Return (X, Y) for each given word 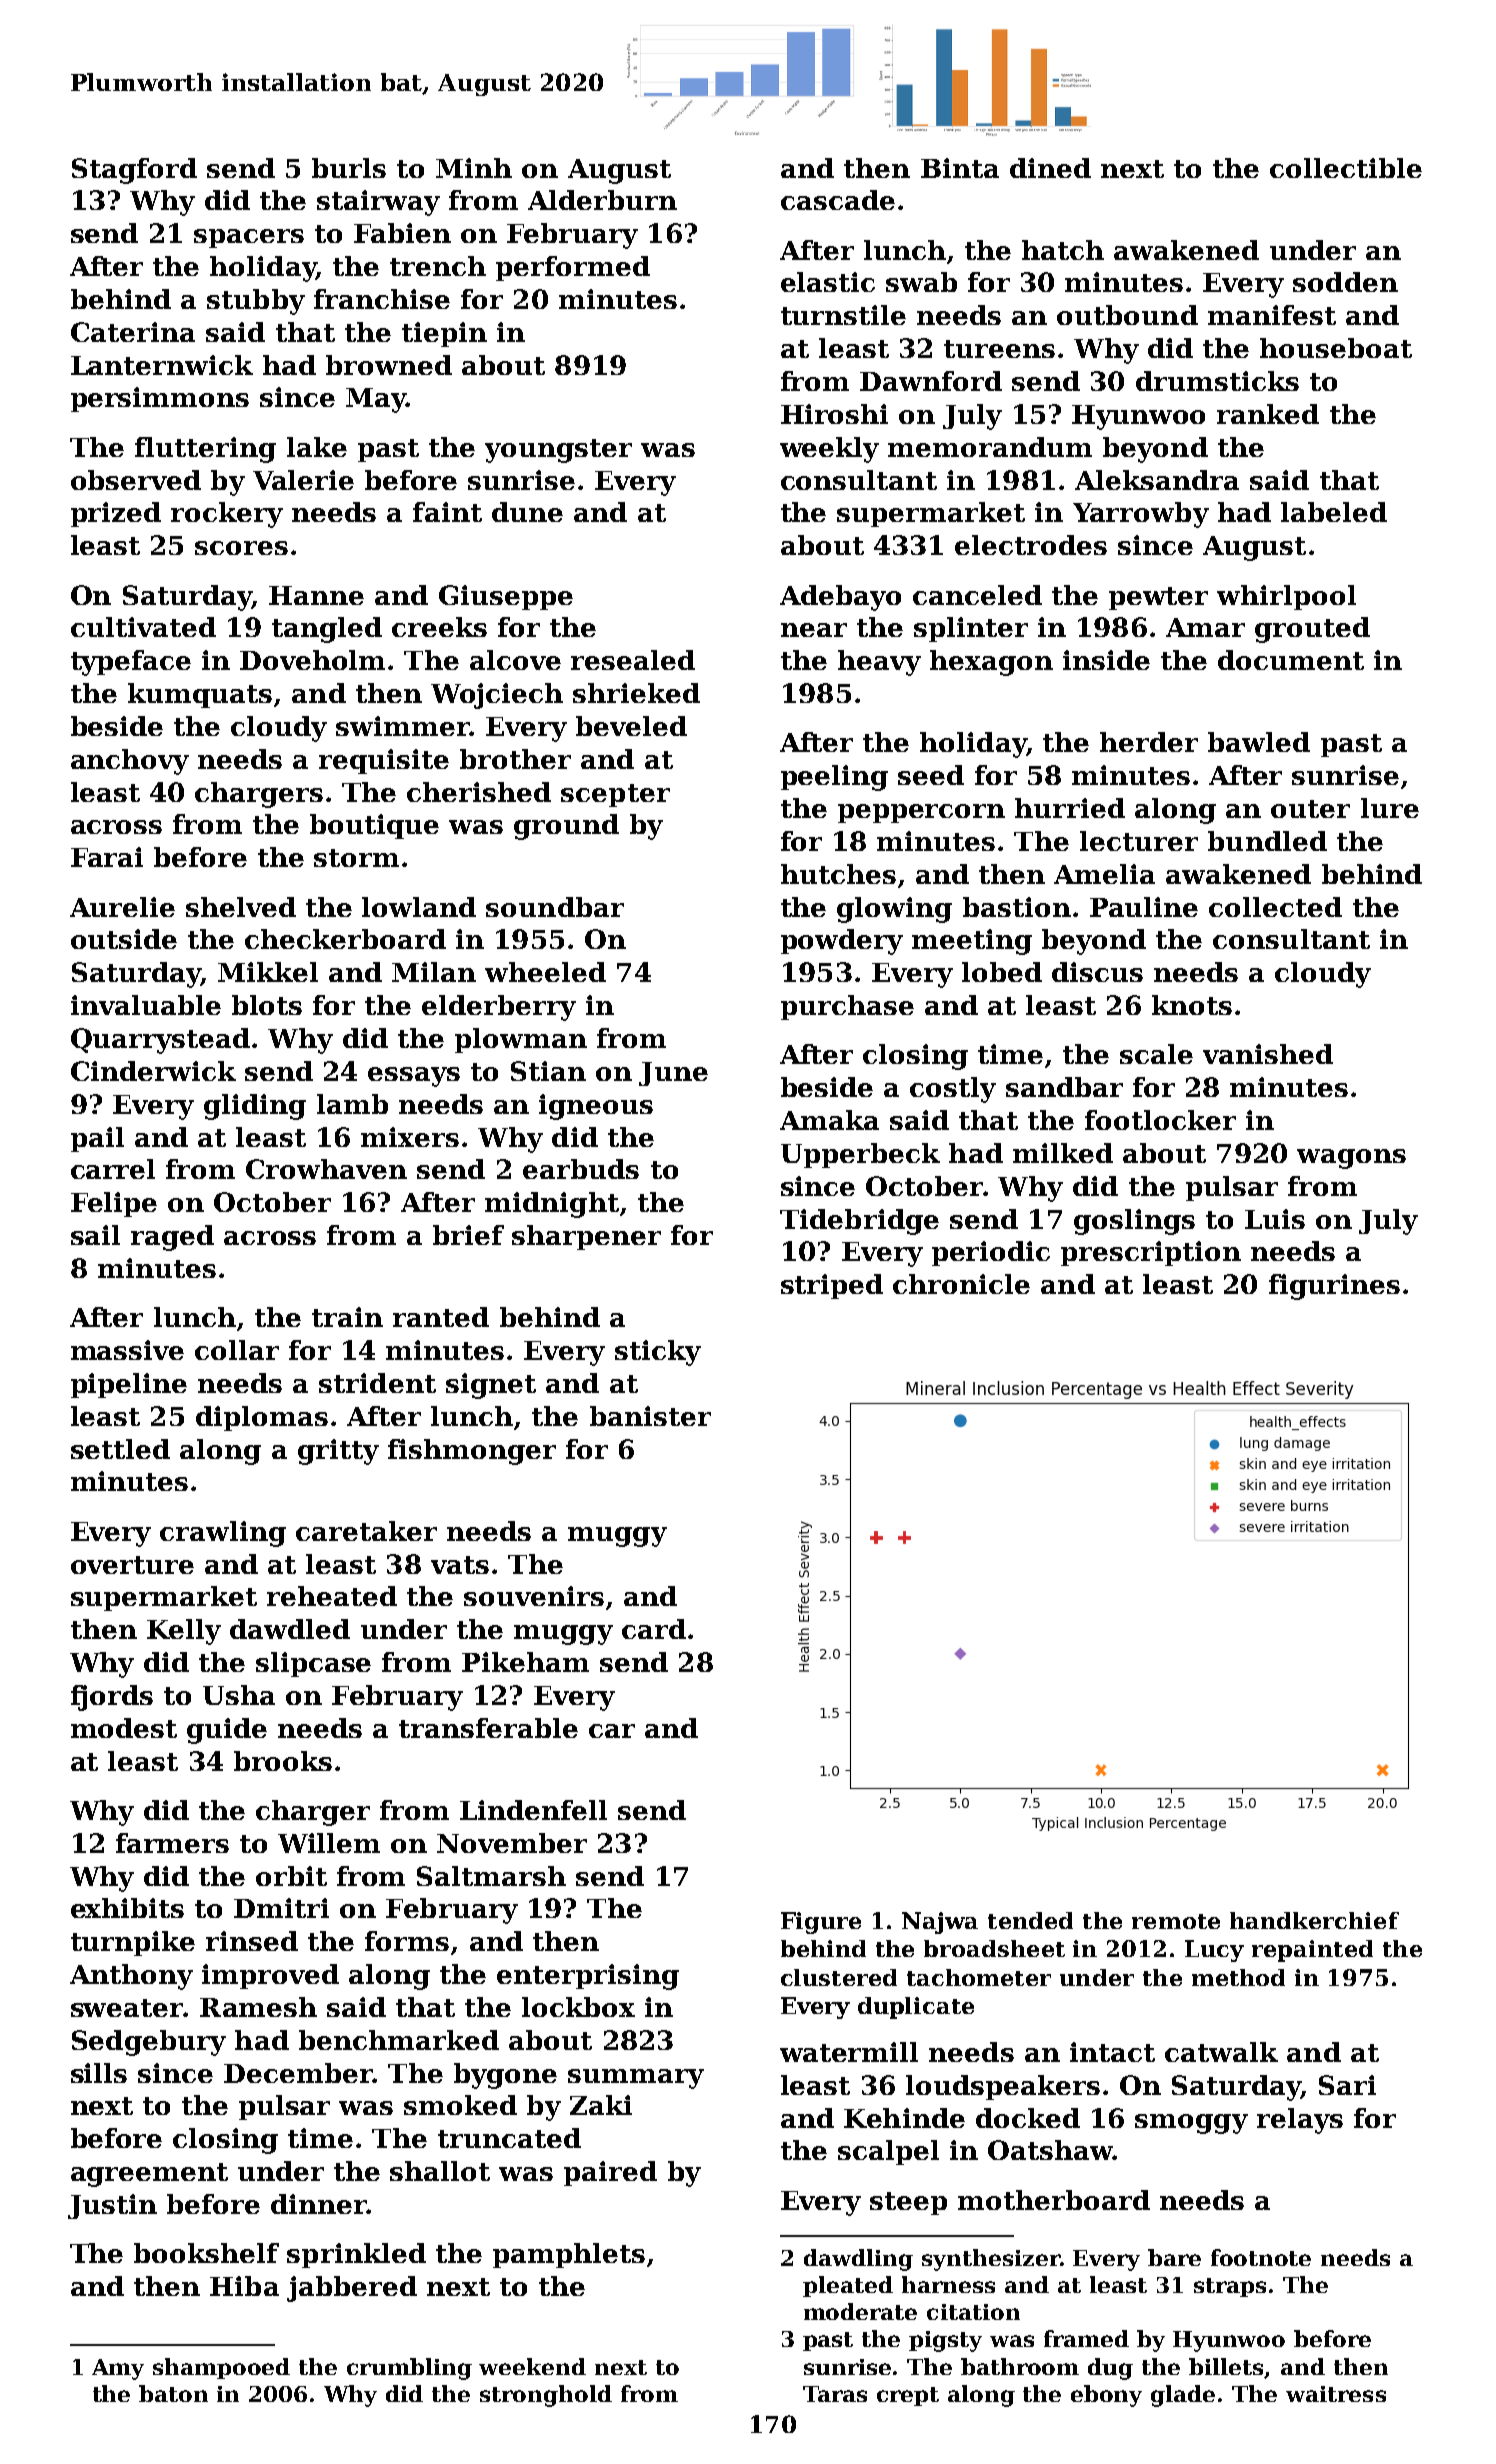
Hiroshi (834, 414)
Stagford (134, 171)
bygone (505, 2076)
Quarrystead (160, 1041)
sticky (658, 1353)
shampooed (221, 2368)
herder (1149, 742)
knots (1192, 1005)
